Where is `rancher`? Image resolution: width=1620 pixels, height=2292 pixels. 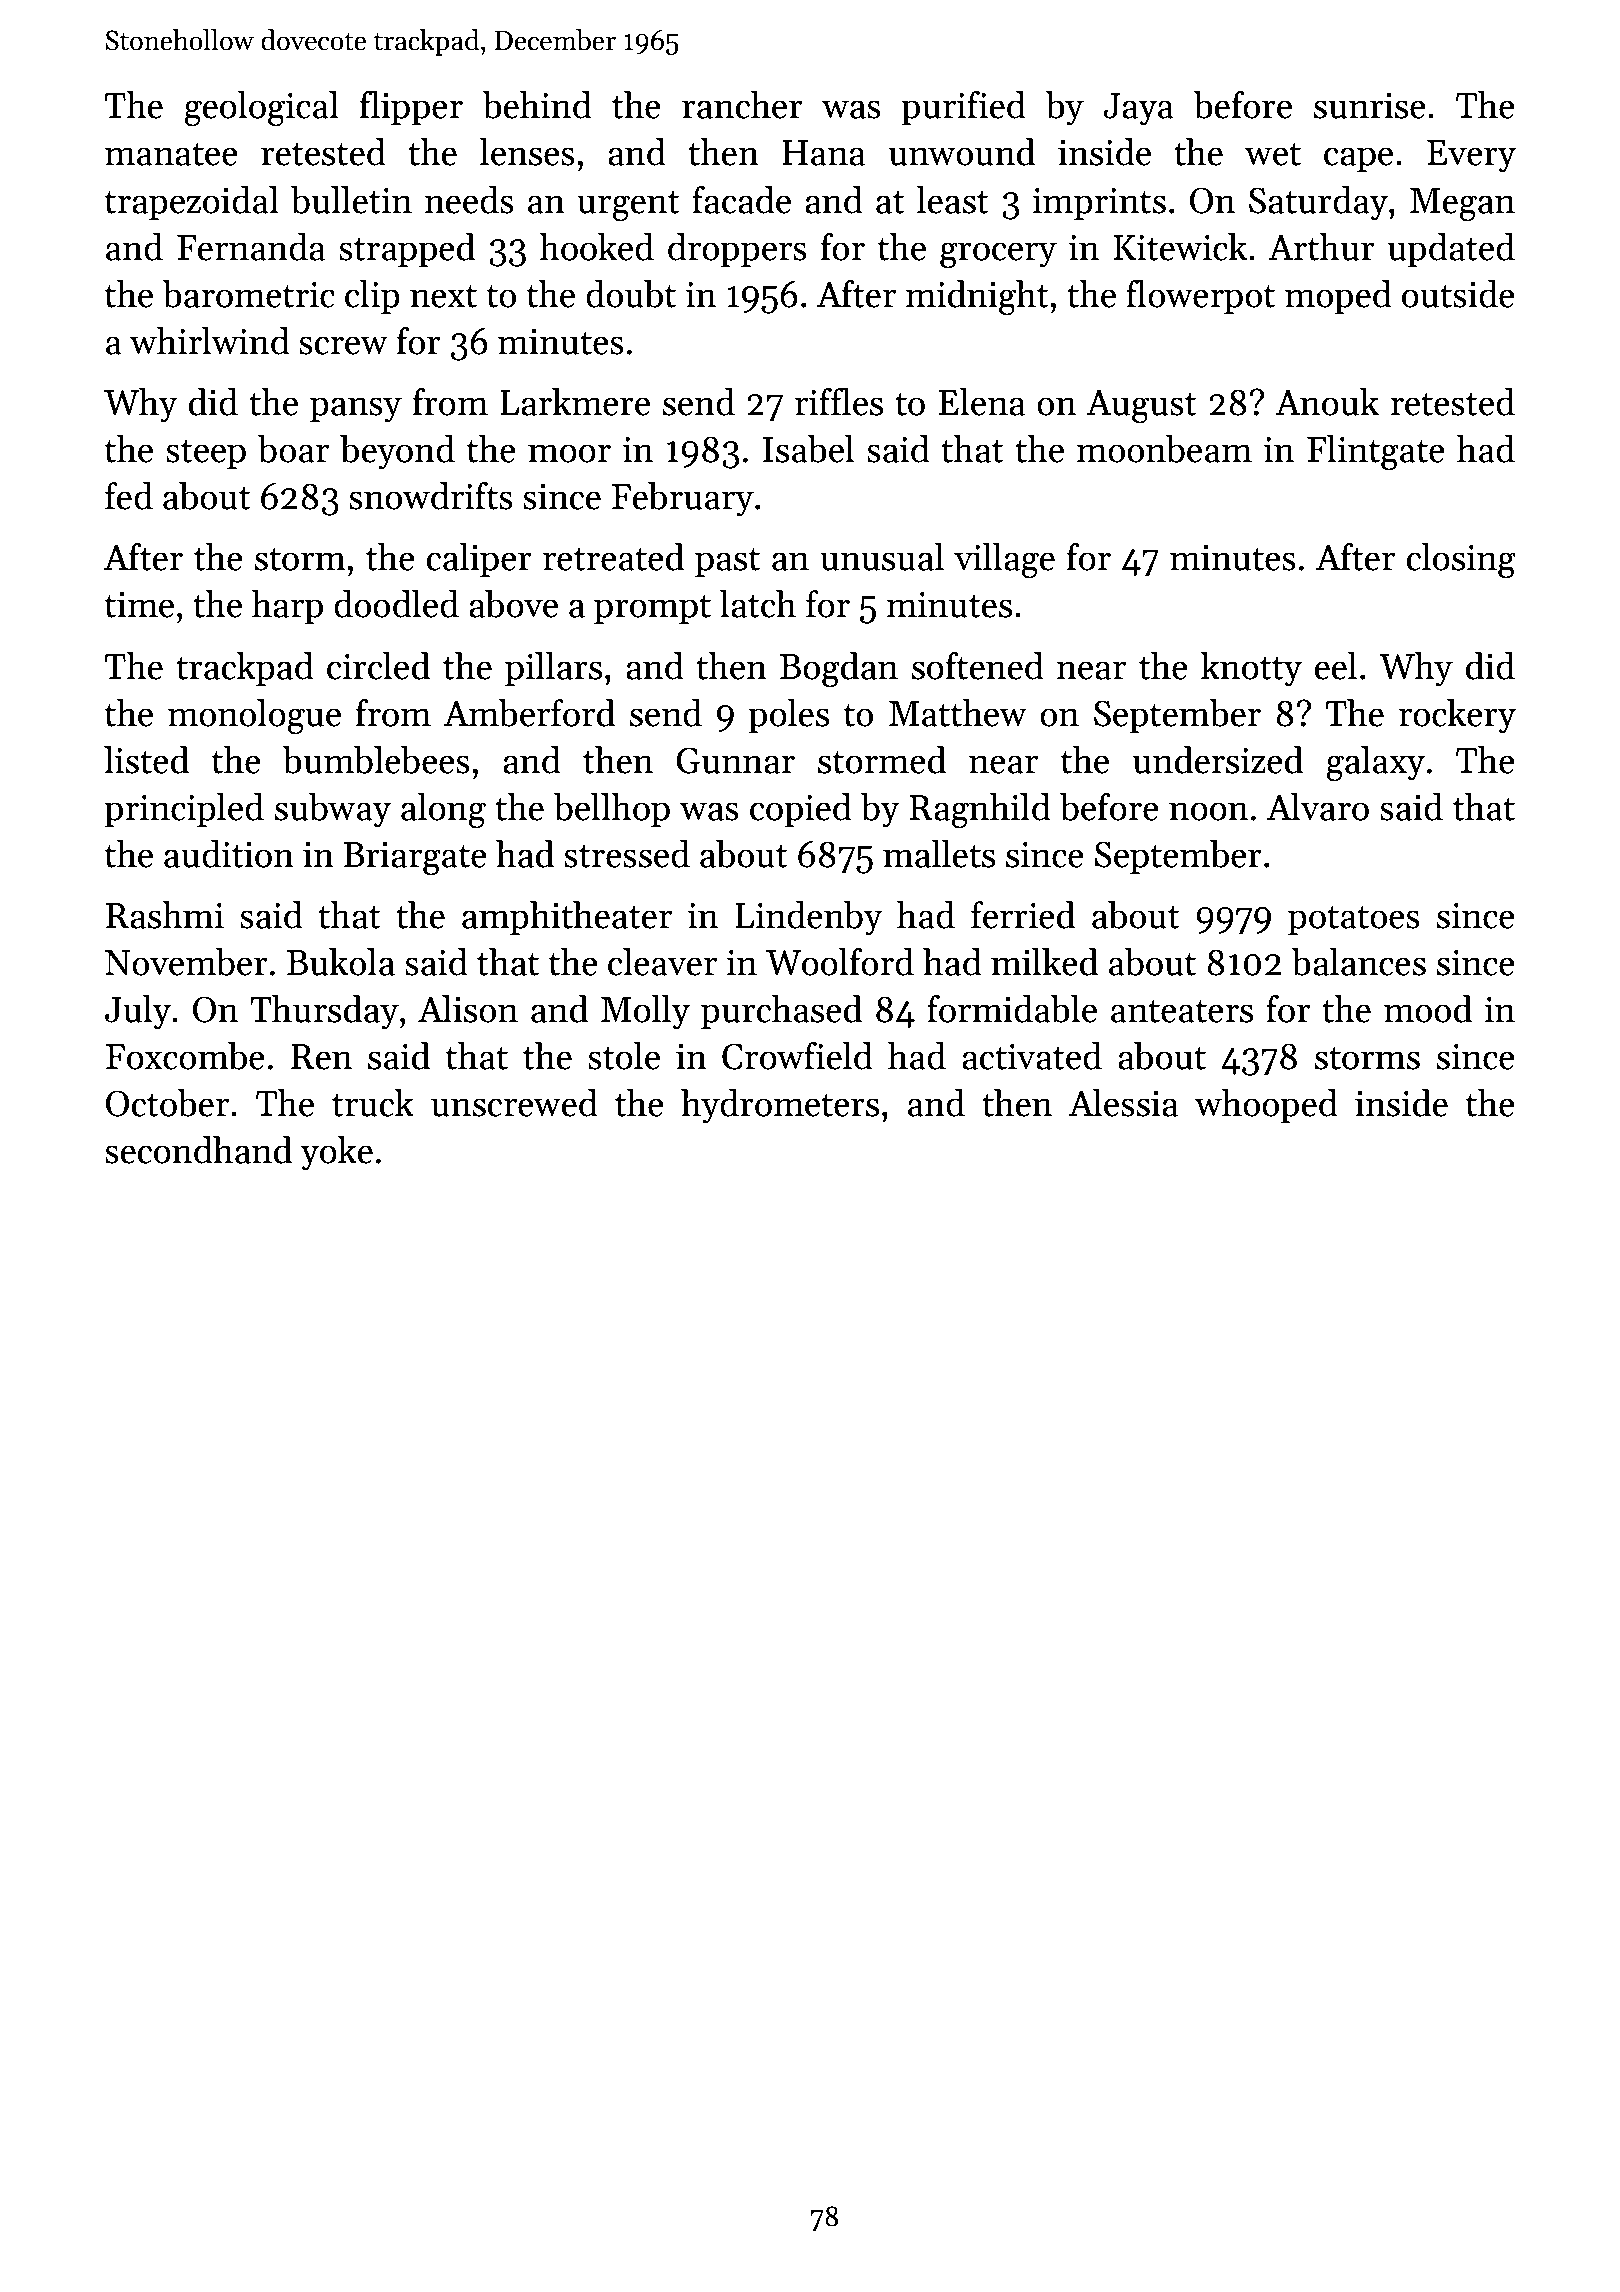 rancher is located at coordinates (742, 105).
